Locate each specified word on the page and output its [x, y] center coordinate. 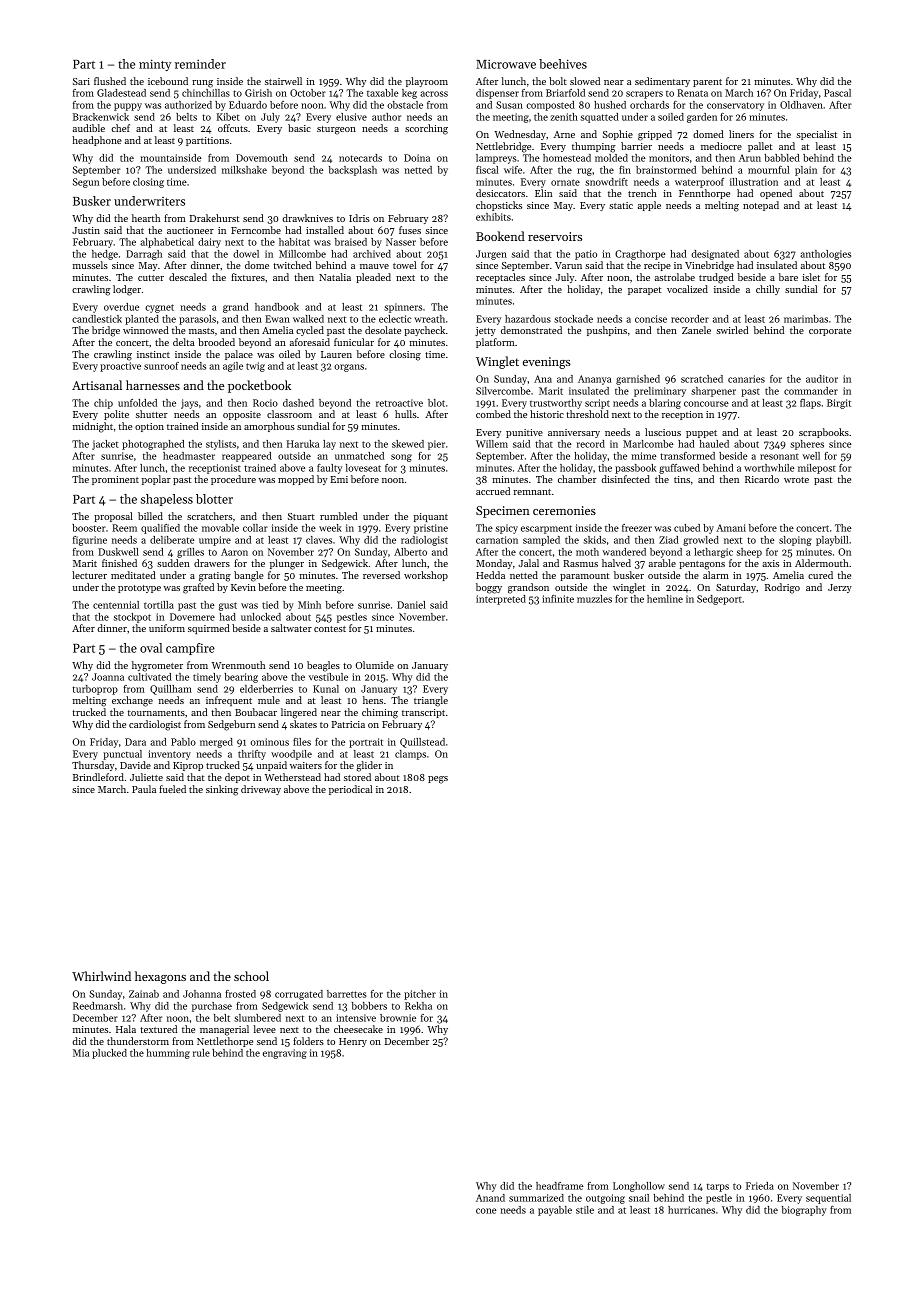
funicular [354, 342]
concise [651, 319]
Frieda [760, 1186]
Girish [258, 93]
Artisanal [97, 385]
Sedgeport [719, 600]
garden [702, 118]
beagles [323, 666]
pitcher [420, 995]
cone [486, 1211]
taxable [383, 93]
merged [216, 743]
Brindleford [98, 777]
